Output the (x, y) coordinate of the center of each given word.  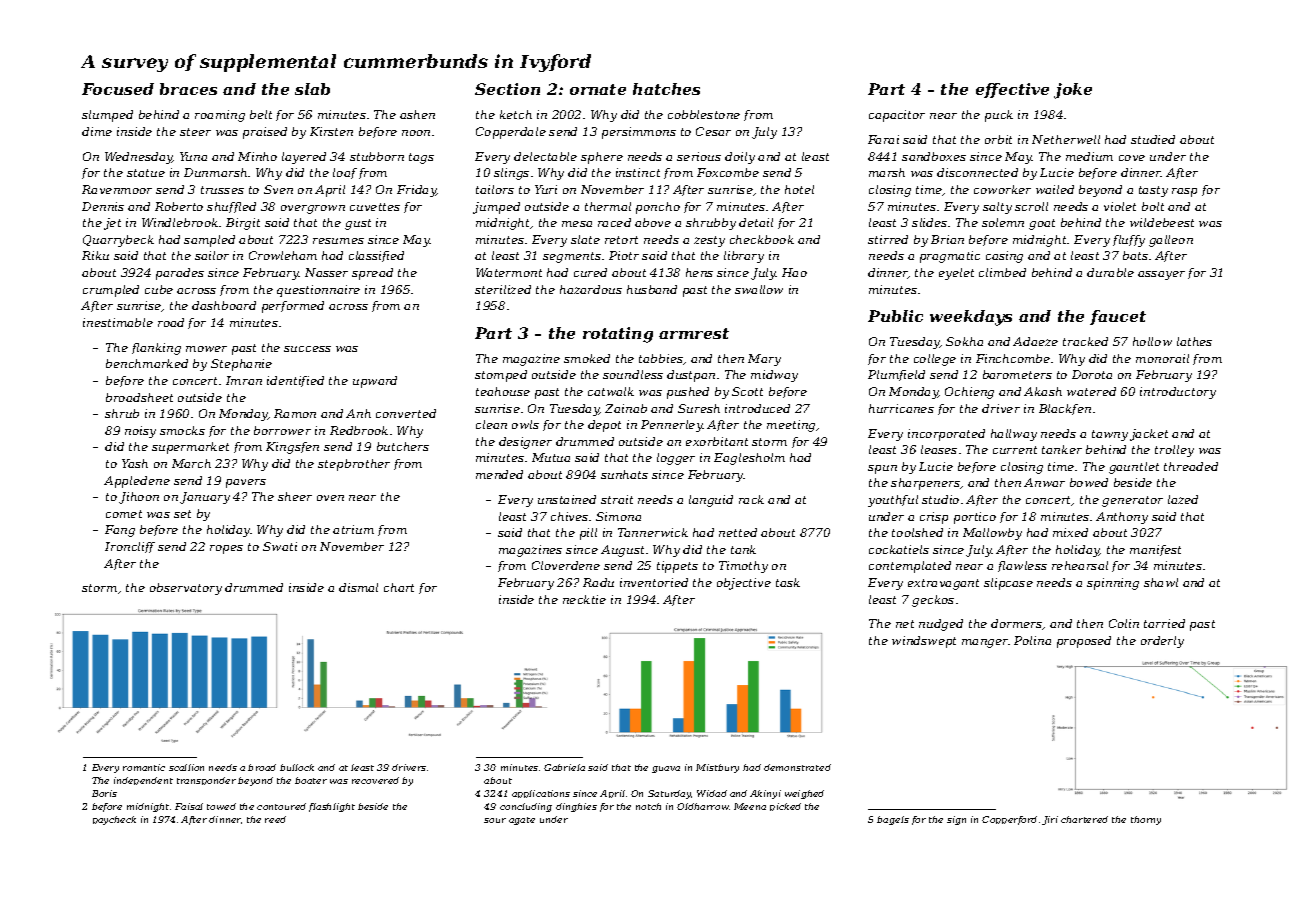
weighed (804, 794)
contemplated (910, 567)
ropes (226, 549)
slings (511, 174)
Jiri (1050, 820)
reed (275, 819)
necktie (584, 599)
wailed (1055, 189)
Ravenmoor (117, 189)
